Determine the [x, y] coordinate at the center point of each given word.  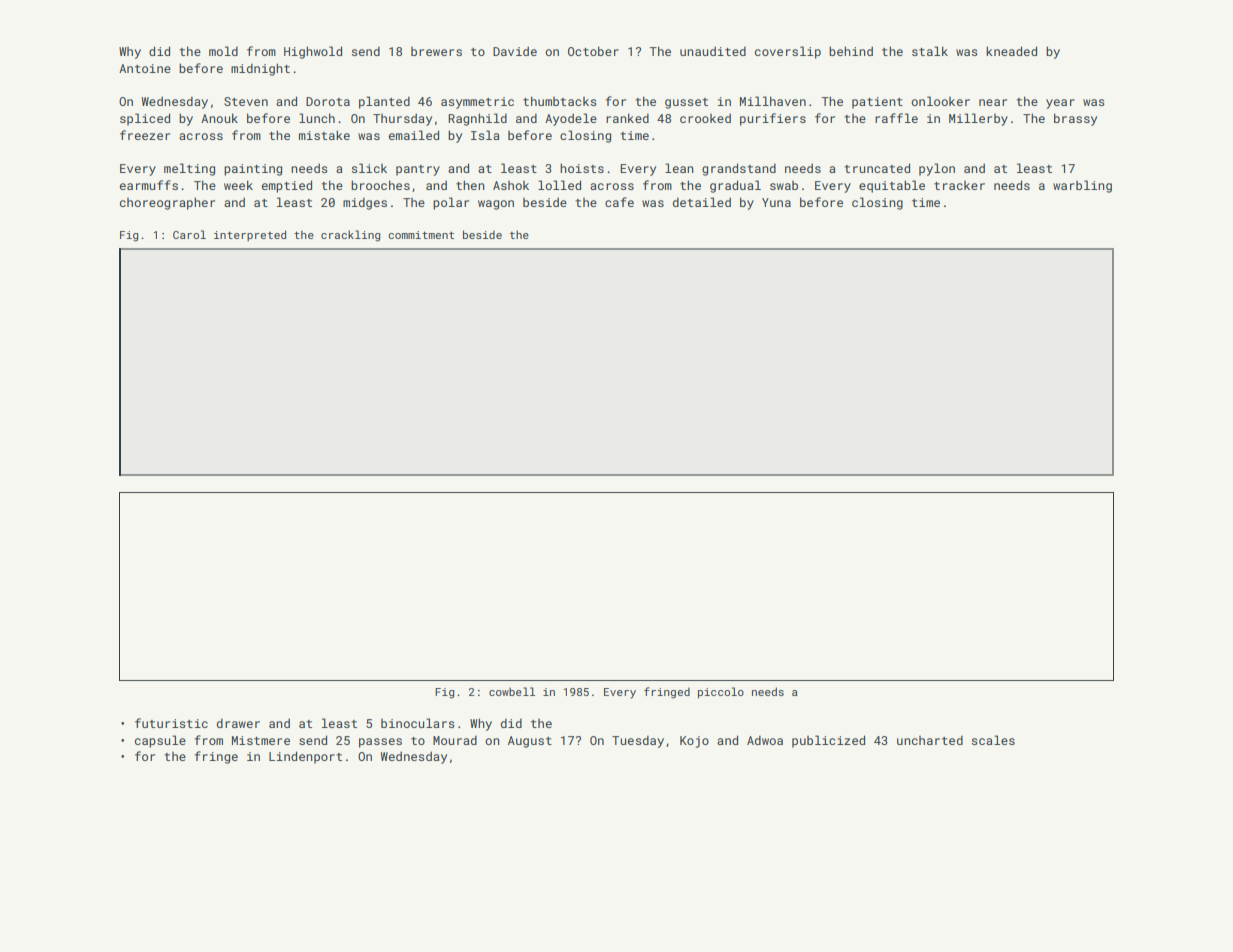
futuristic [171, 723]
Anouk [219, 118]
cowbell [512, 691]
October [593, 51]
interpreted [250, 235]
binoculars [418, 723]
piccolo [721, 692]
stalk [930, 51]
